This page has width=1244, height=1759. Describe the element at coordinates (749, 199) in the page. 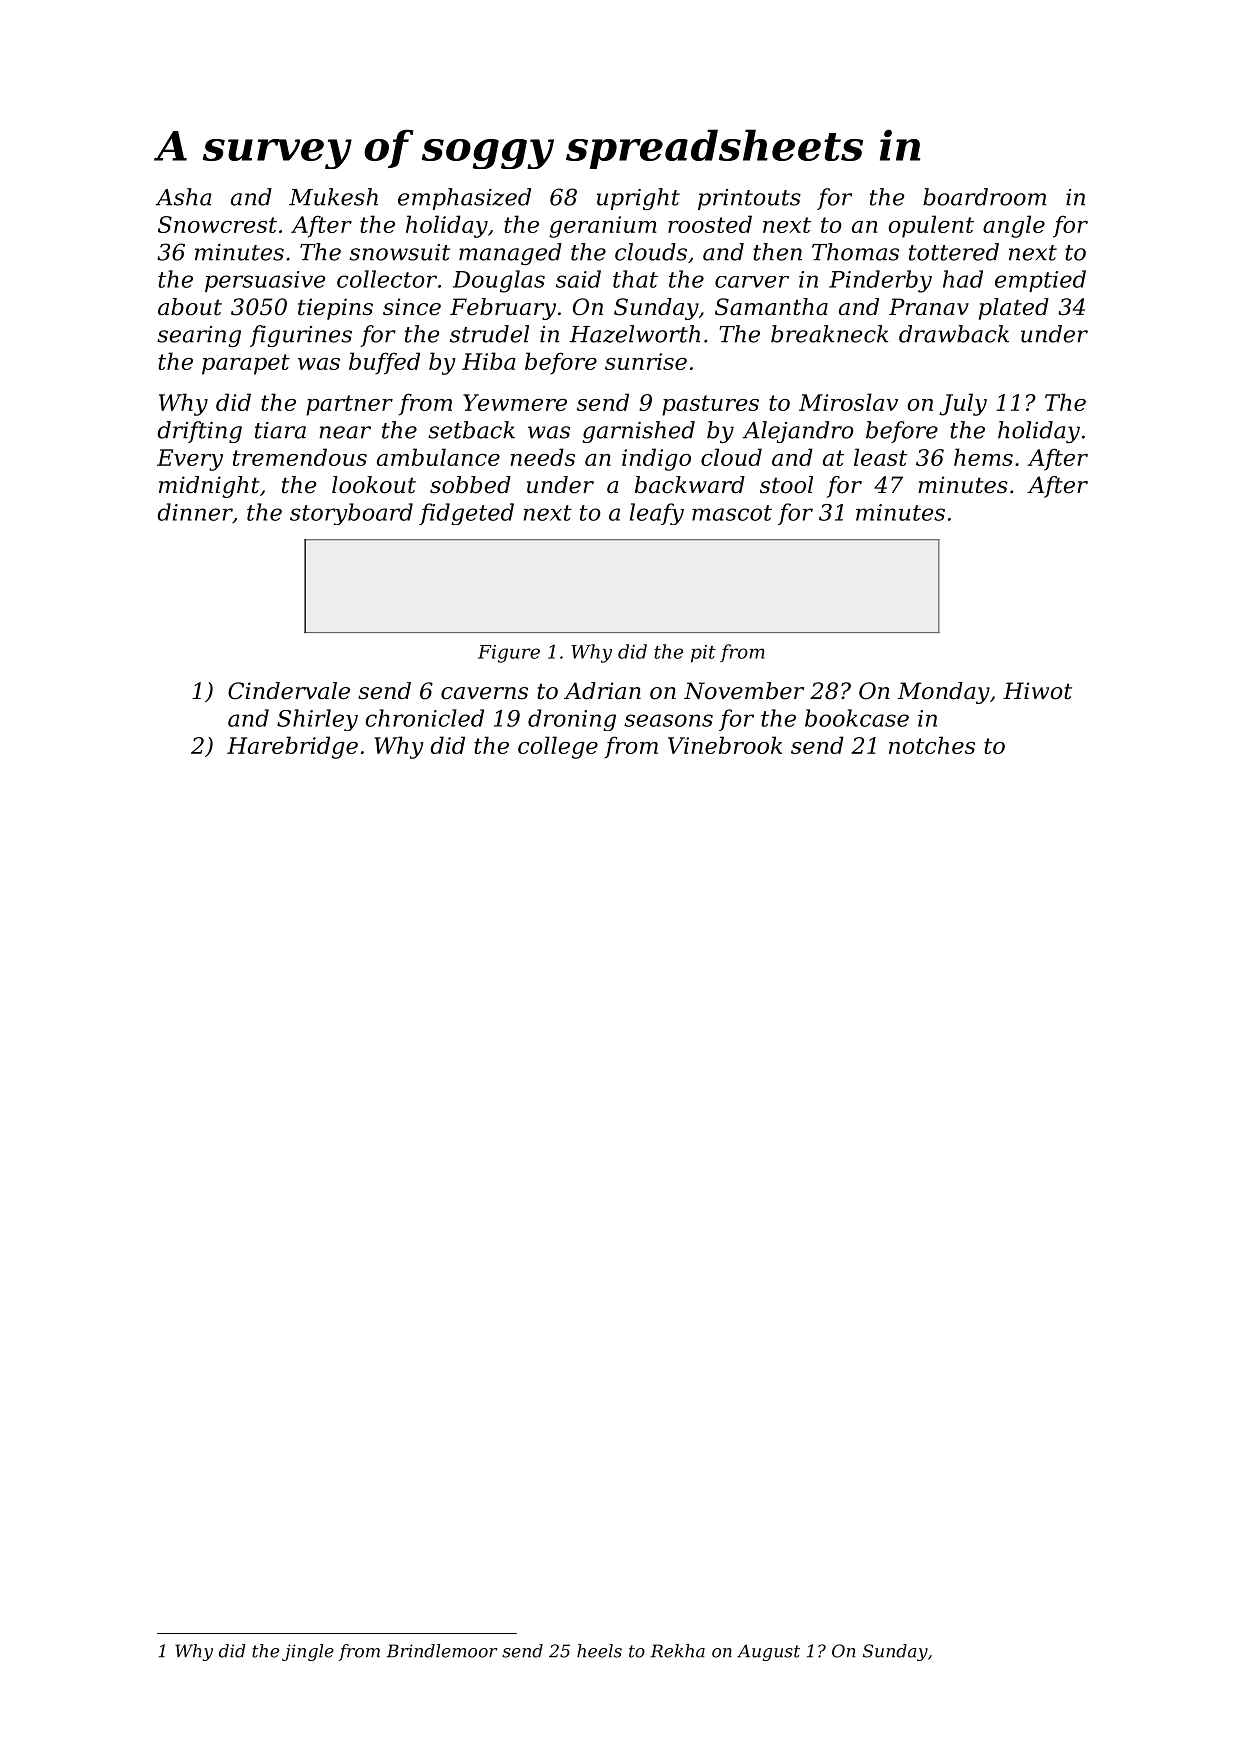

I see `printouts` at that location.
